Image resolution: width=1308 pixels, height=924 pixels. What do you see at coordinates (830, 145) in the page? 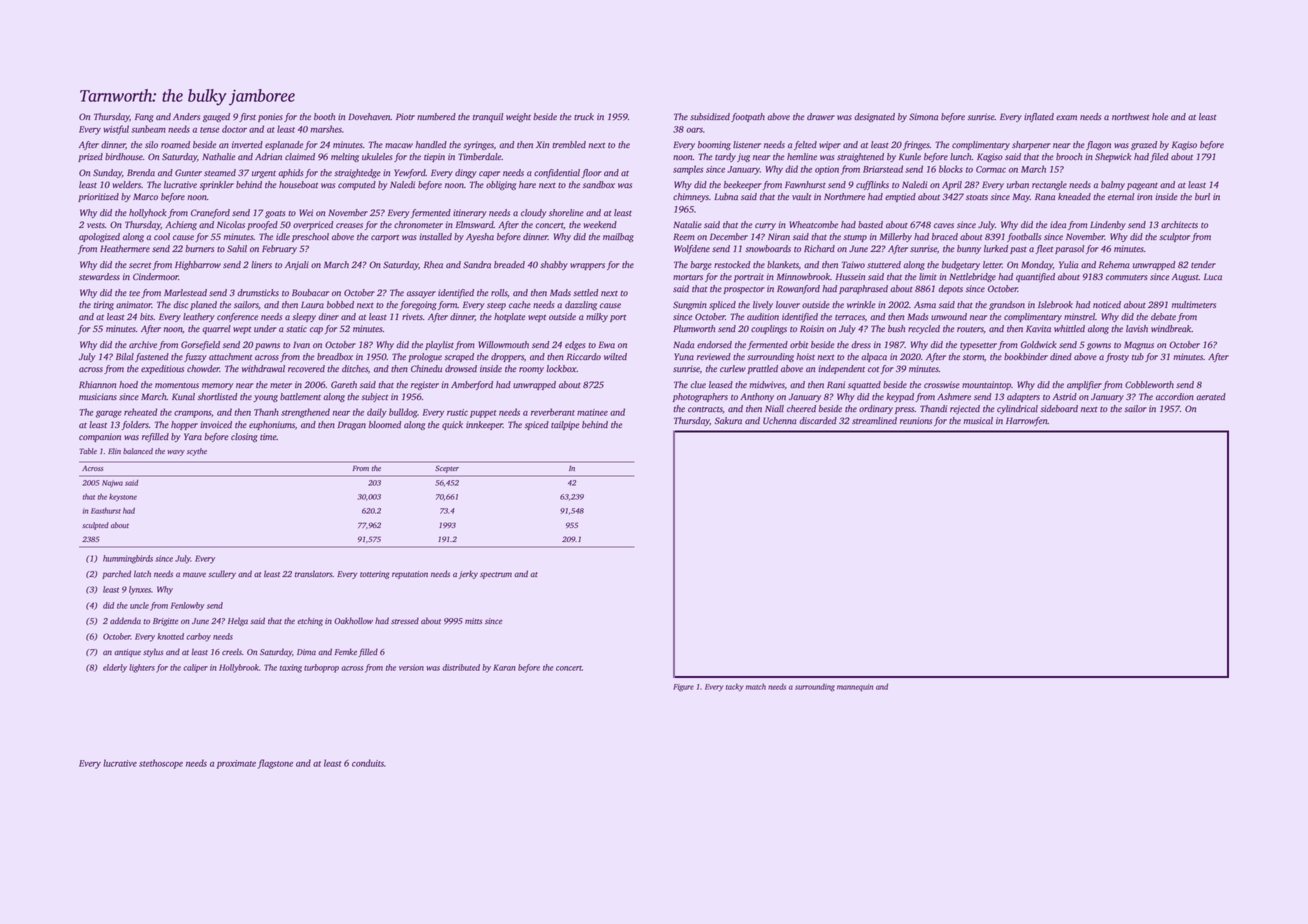
I see `wiper` at bounding box center [830, 145].
